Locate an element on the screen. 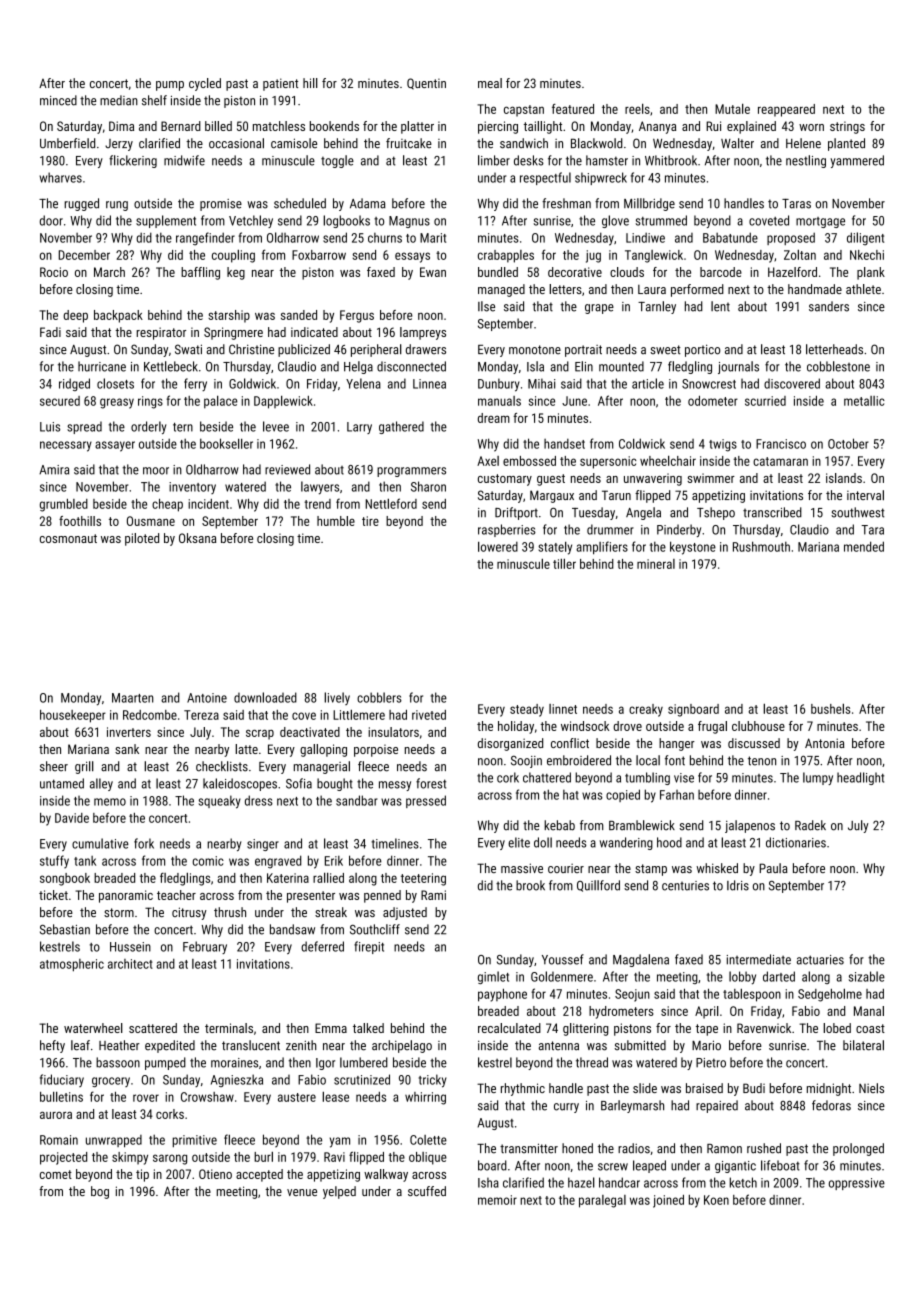  worn is located at coordinates (811, 127).
